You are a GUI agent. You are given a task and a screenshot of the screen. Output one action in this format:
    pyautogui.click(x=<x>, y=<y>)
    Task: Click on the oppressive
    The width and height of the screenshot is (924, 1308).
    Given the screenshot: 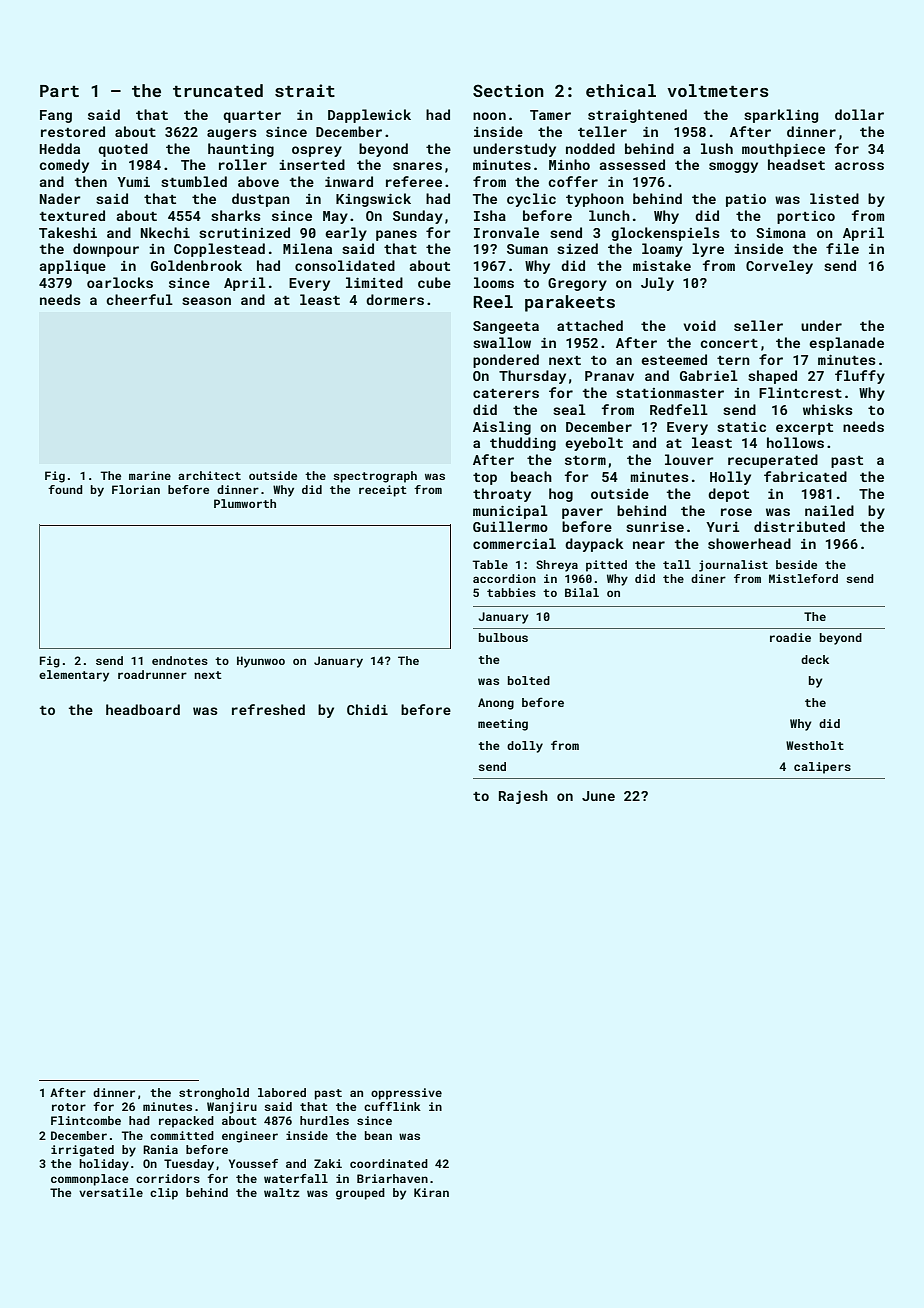 What is the action you would take?
    pyautogui.click(x=406, y=1094)
